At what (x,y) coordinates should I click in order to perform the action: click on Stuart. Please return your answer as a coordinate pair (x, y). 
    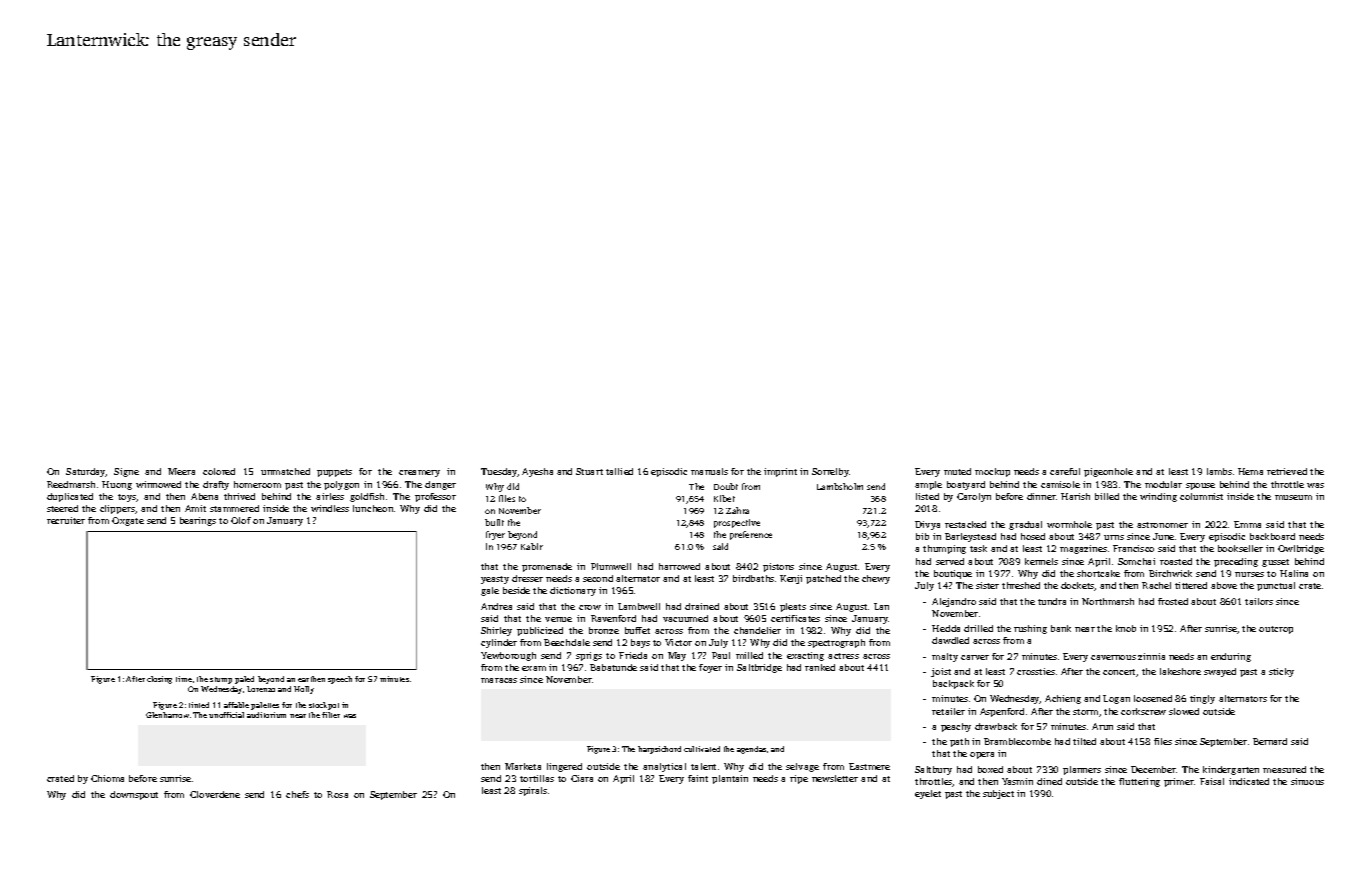
    Looking at the image, I should click on (589, 471).
